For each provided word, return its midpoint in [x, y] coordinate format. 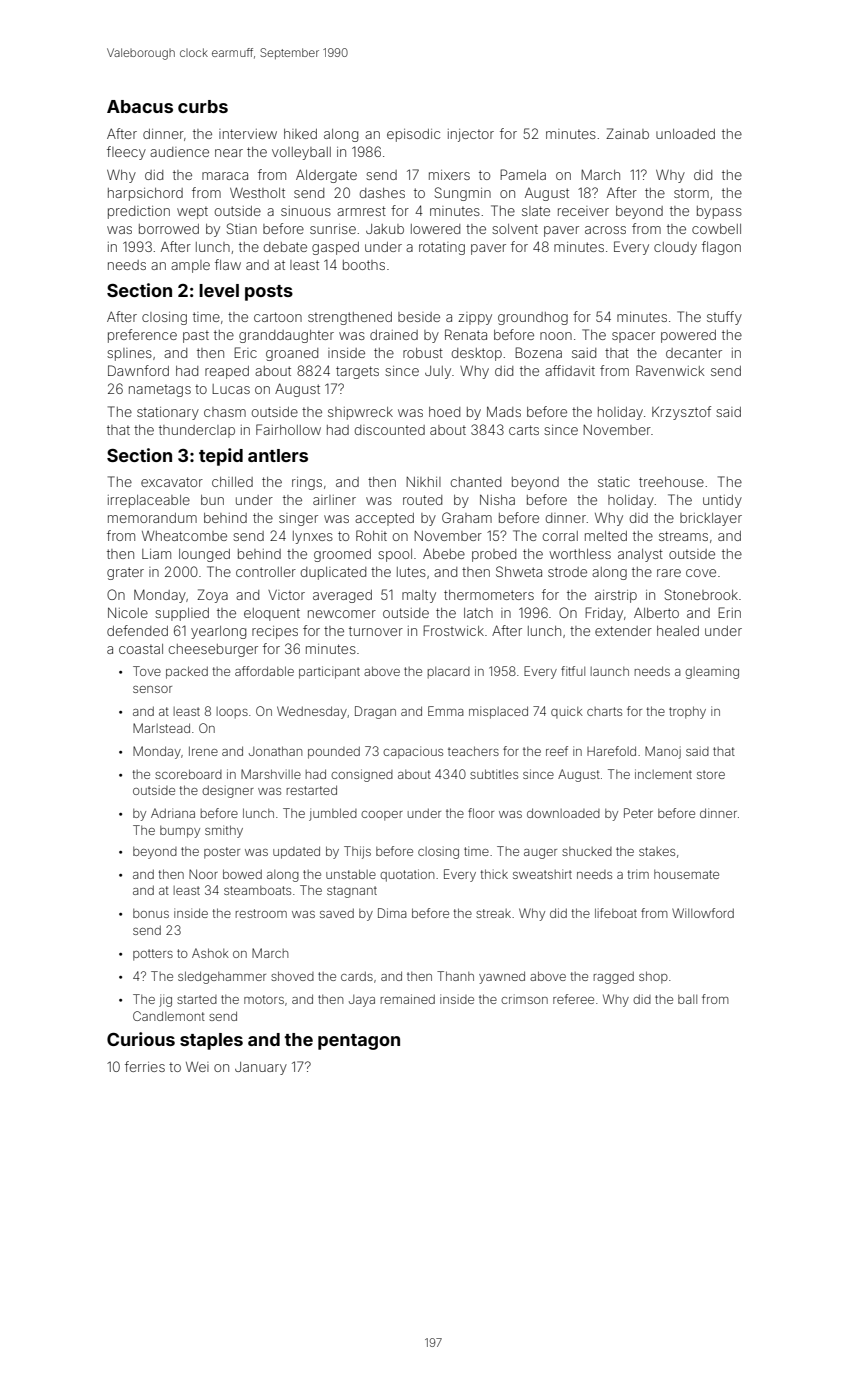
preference [142, 336]
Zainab [627, 133]
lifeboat [616, 913]
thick [494, 874]
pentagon [359, 1042]
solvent [515, 229]
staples [211, 1041]
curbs [203, 106]
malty [419, 596]
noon [556, 336]
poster [222, 853]
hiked [300, 134]
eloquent [272, 614]
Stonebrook [701, 594]
